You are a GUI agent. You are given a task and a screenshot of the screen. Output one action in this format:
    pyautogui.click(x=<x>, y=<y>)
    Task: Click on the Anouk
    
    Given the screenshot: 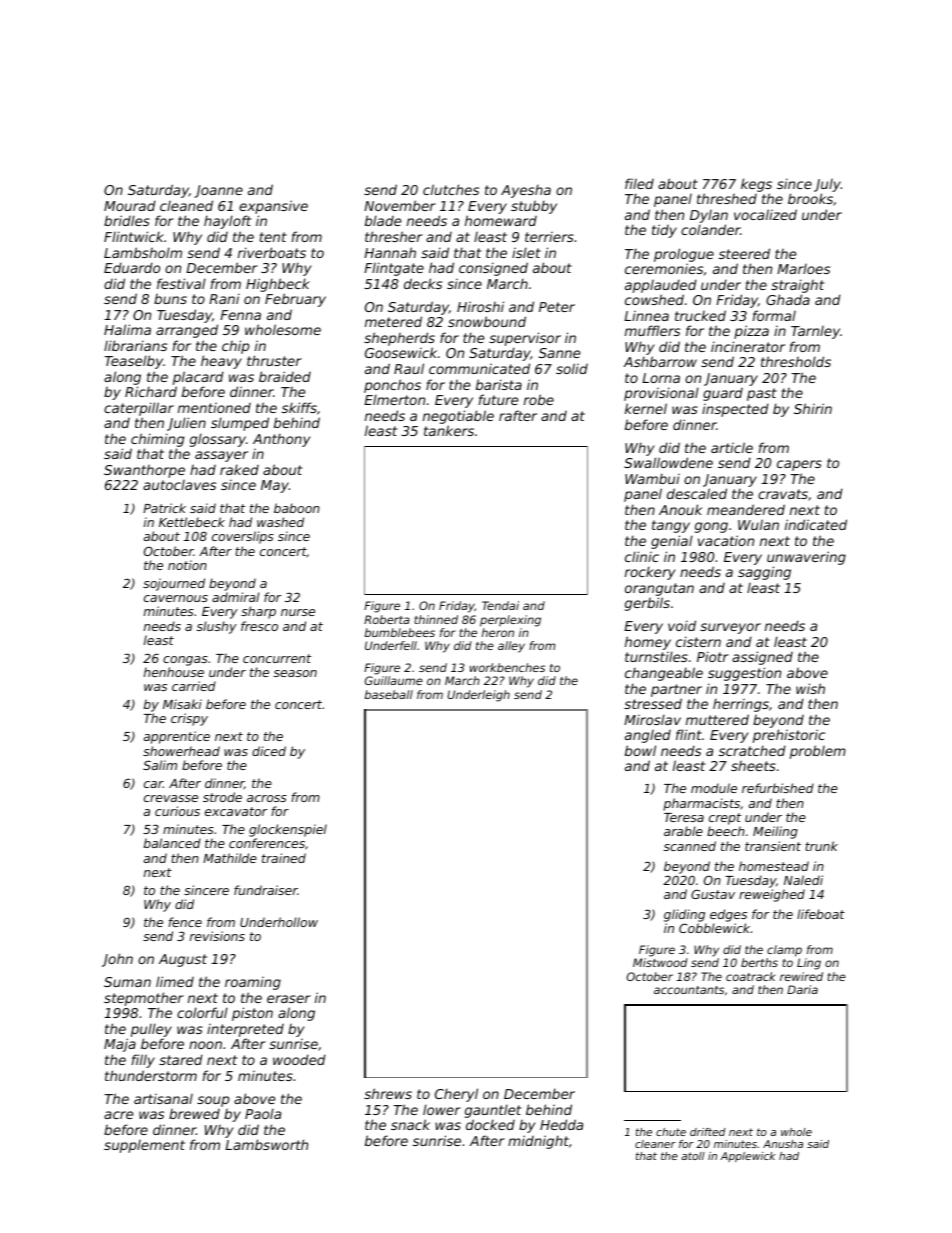 What is the action you would take?
    pyautogui.click(x=680, y=509)
